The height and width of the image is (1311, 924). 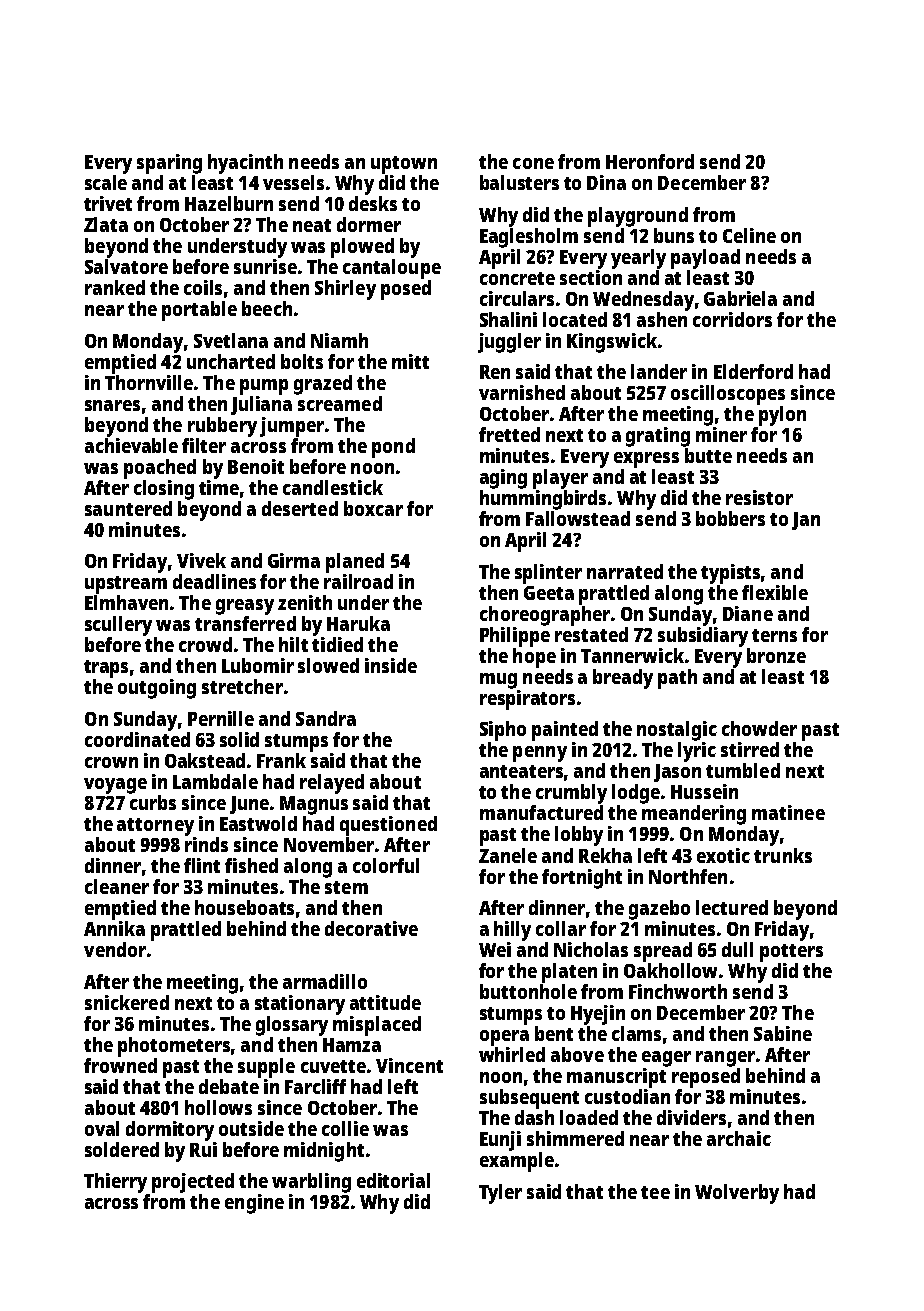 What do you see at coordinates (749, 235) in the image?
I see `Celine` at bounding box center [749, 235].
